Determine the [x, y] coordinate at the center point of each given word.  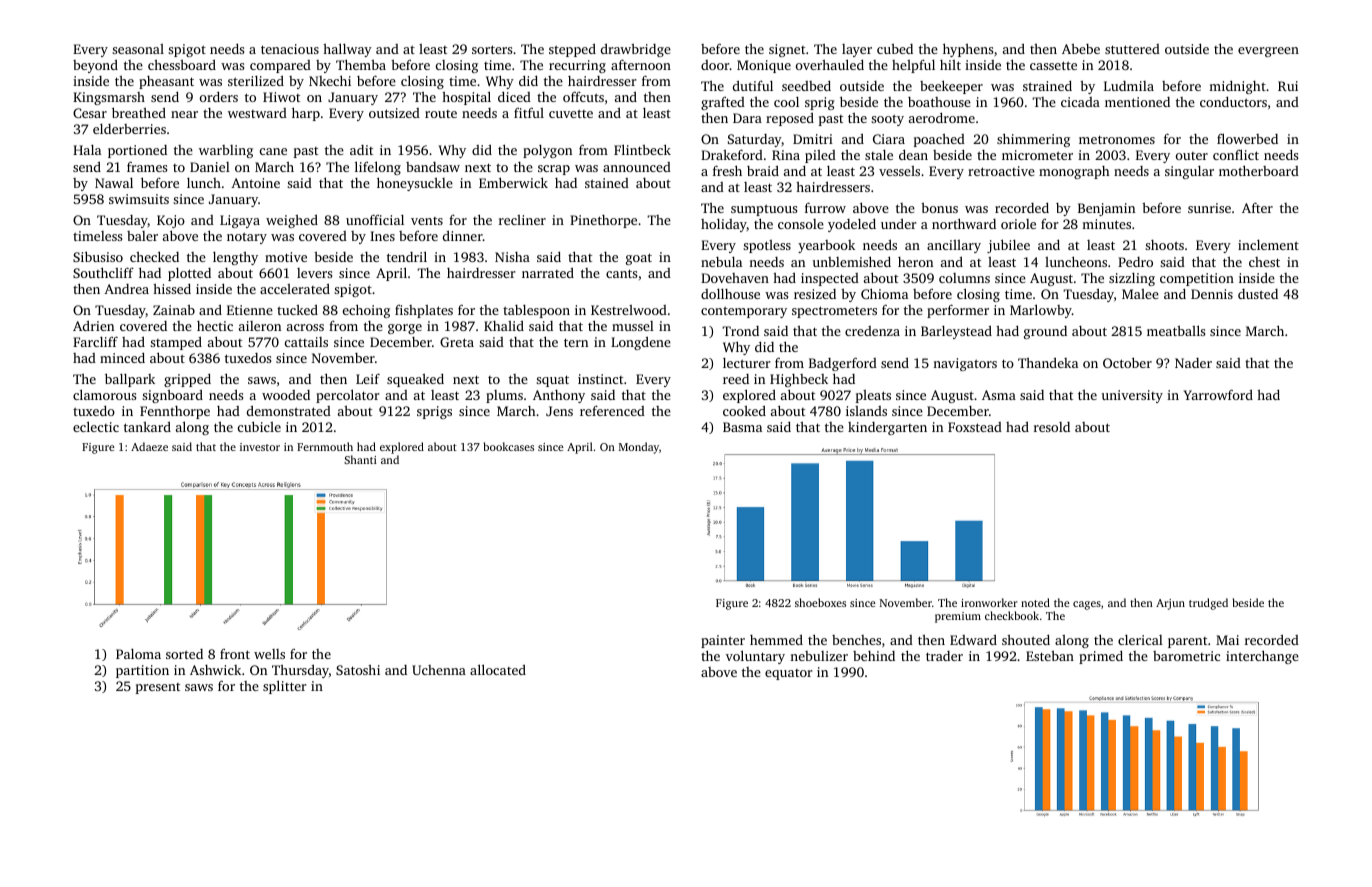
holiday [724, 225]
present [158, 688]
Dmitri [813, 139]
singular [1189, 172]
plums [504, 396]
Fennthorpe [175, 412]
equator [789, 674]
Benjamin [1106, 209]
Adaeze [149, 446]
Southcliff [103, 272]
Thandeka [1048, 362]
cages [1087, 605]
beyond [95, 66]
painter [723, 641]
